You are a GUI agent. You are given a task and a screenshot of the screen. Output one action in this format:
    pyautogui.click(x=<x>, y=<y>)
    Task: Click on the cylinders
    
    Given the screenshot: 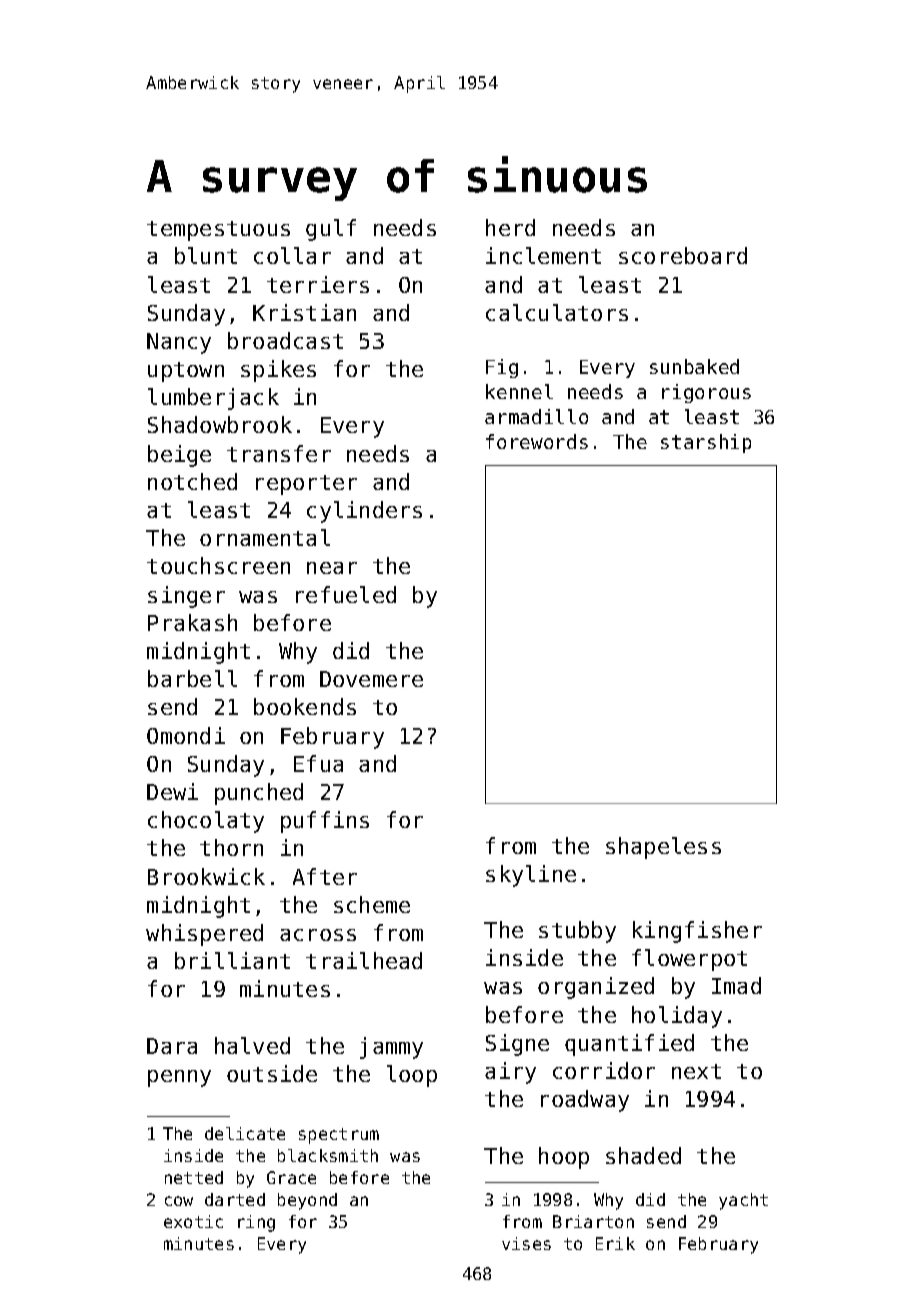 What is the action you would take?
    pyautogui.click(x=364, y=512)
